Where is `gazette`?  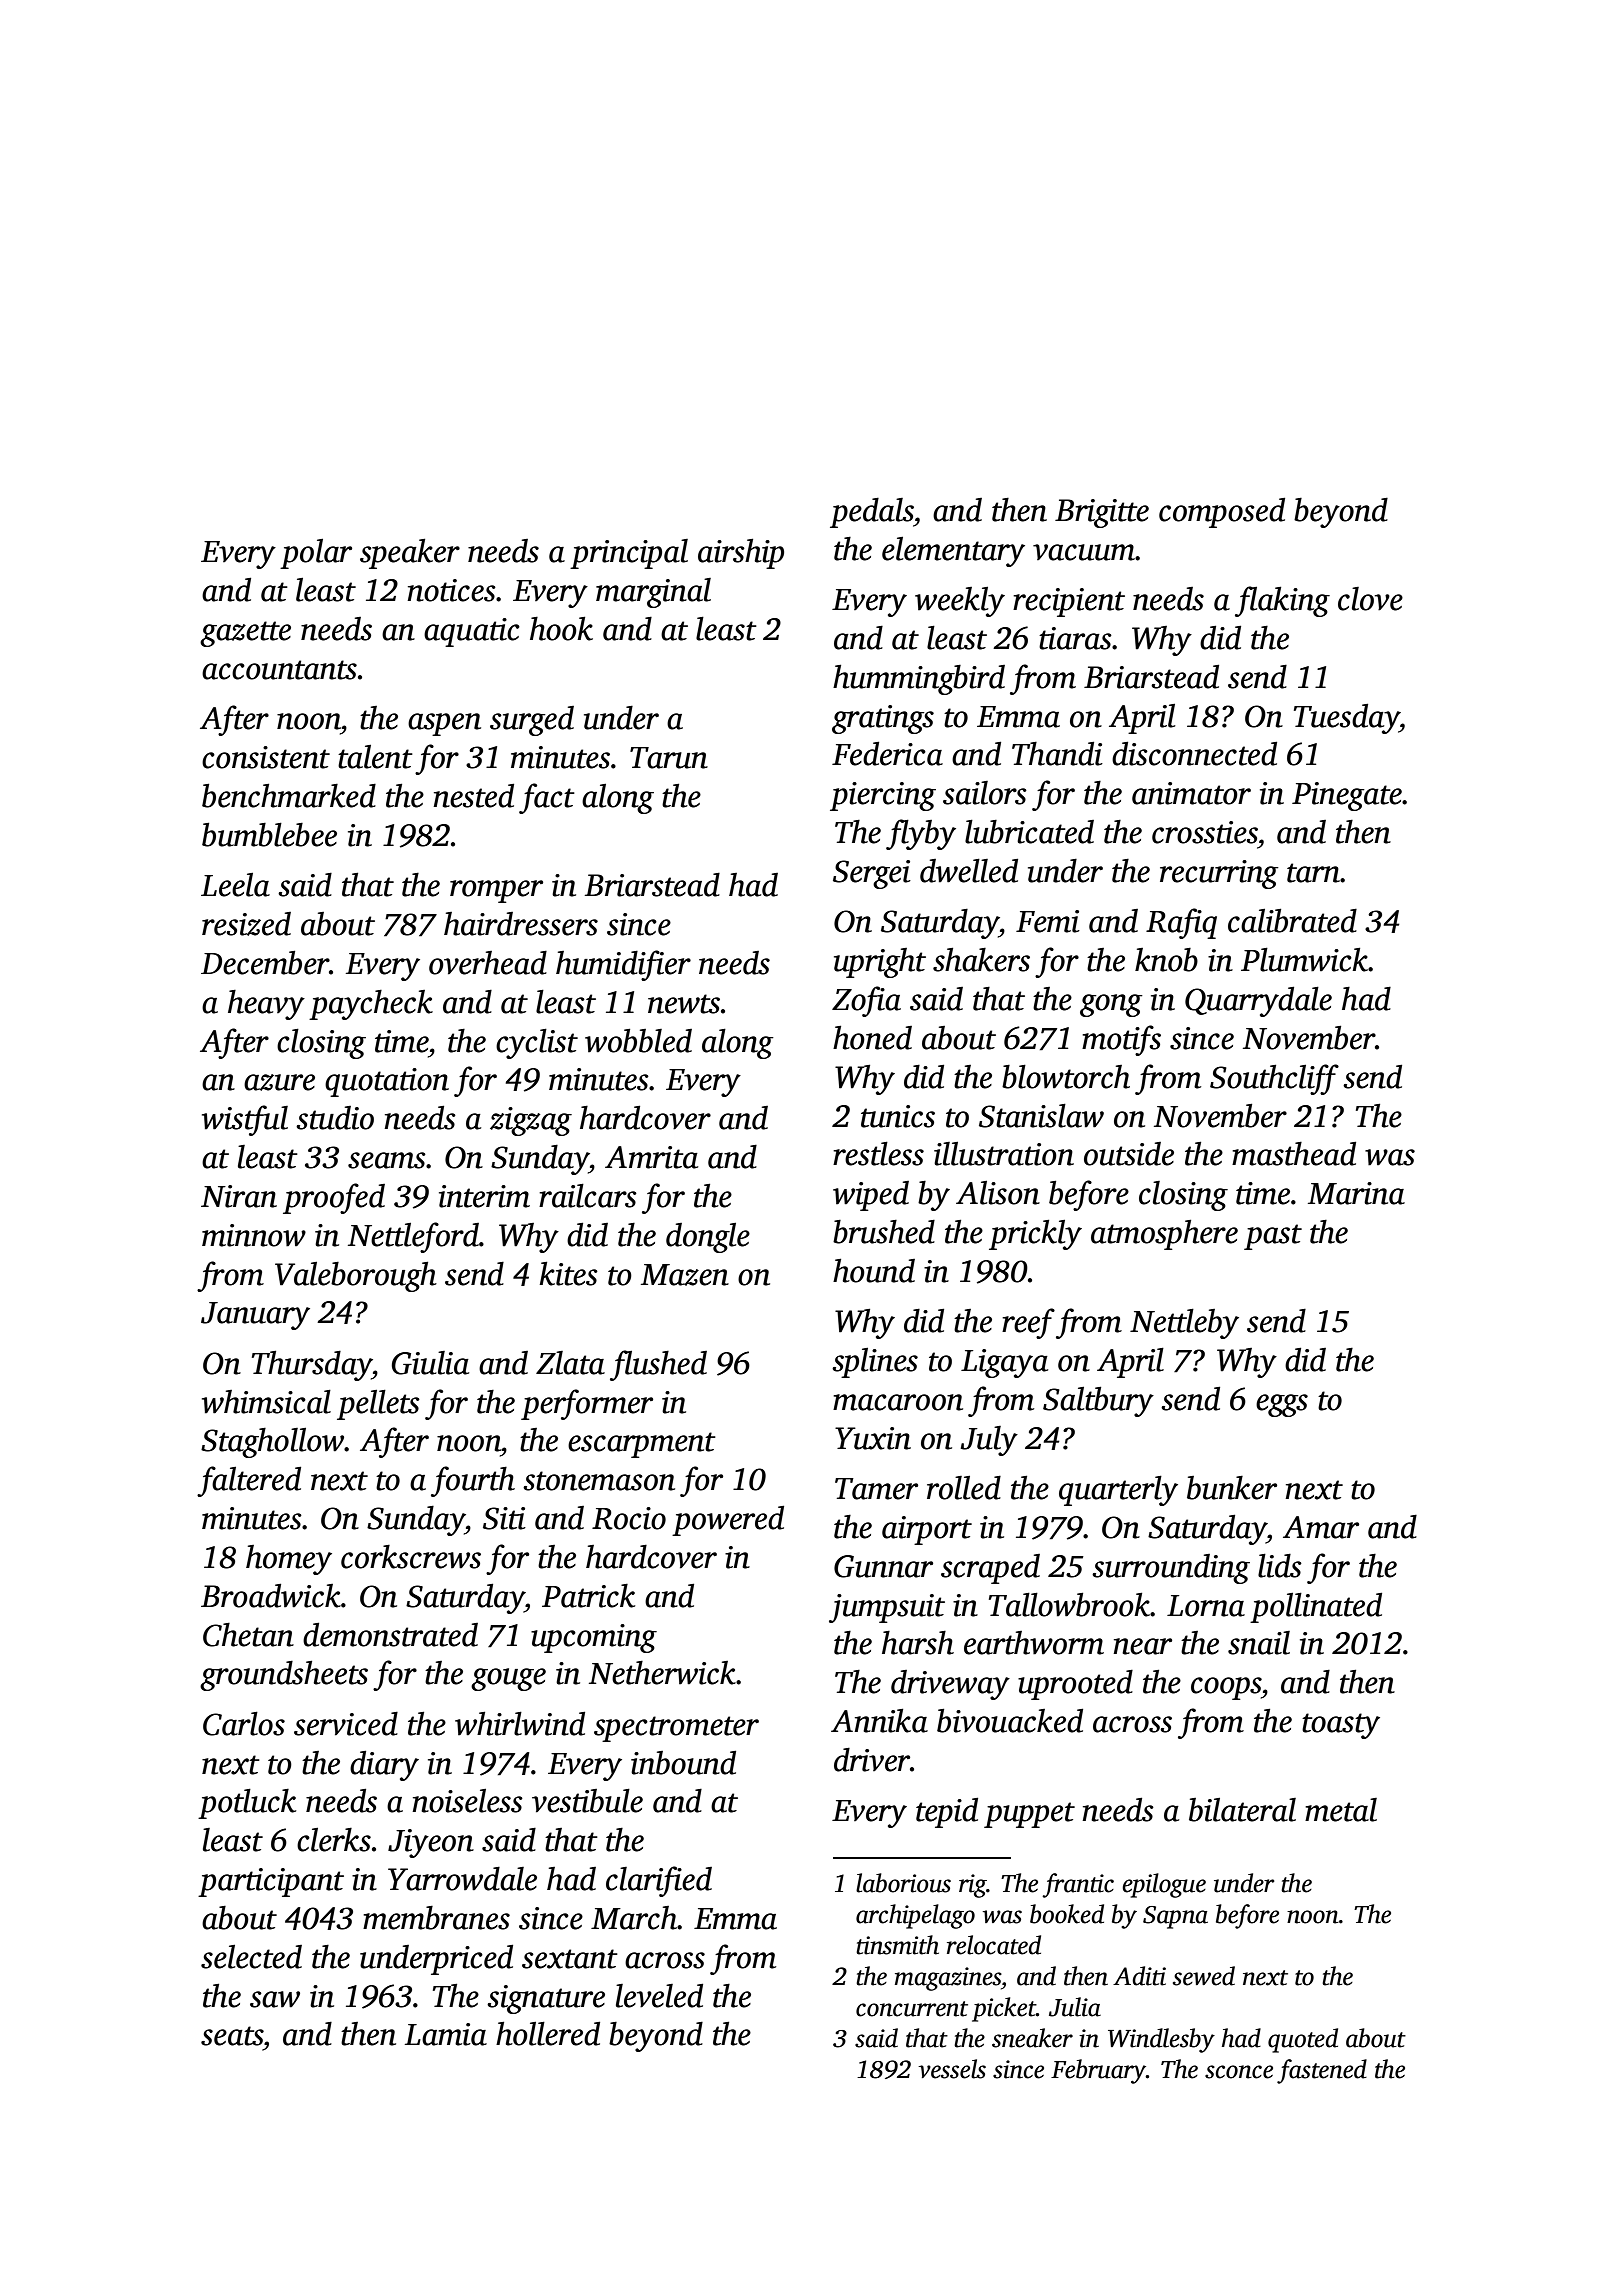
gazette is located at coordinates (245, 634).
